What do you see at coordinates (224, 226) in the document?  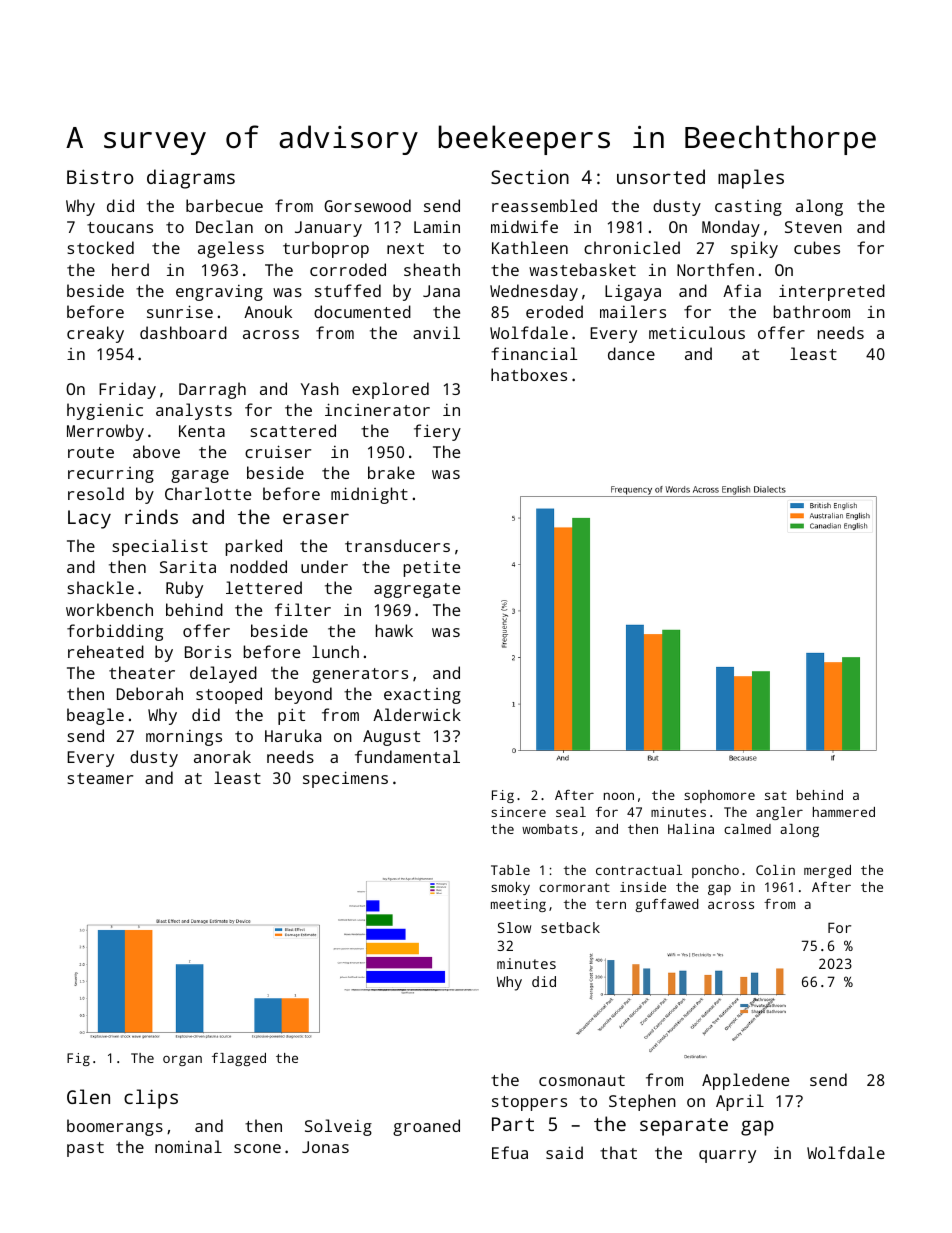 I see `Declan` at bounding box center [224, 226].
